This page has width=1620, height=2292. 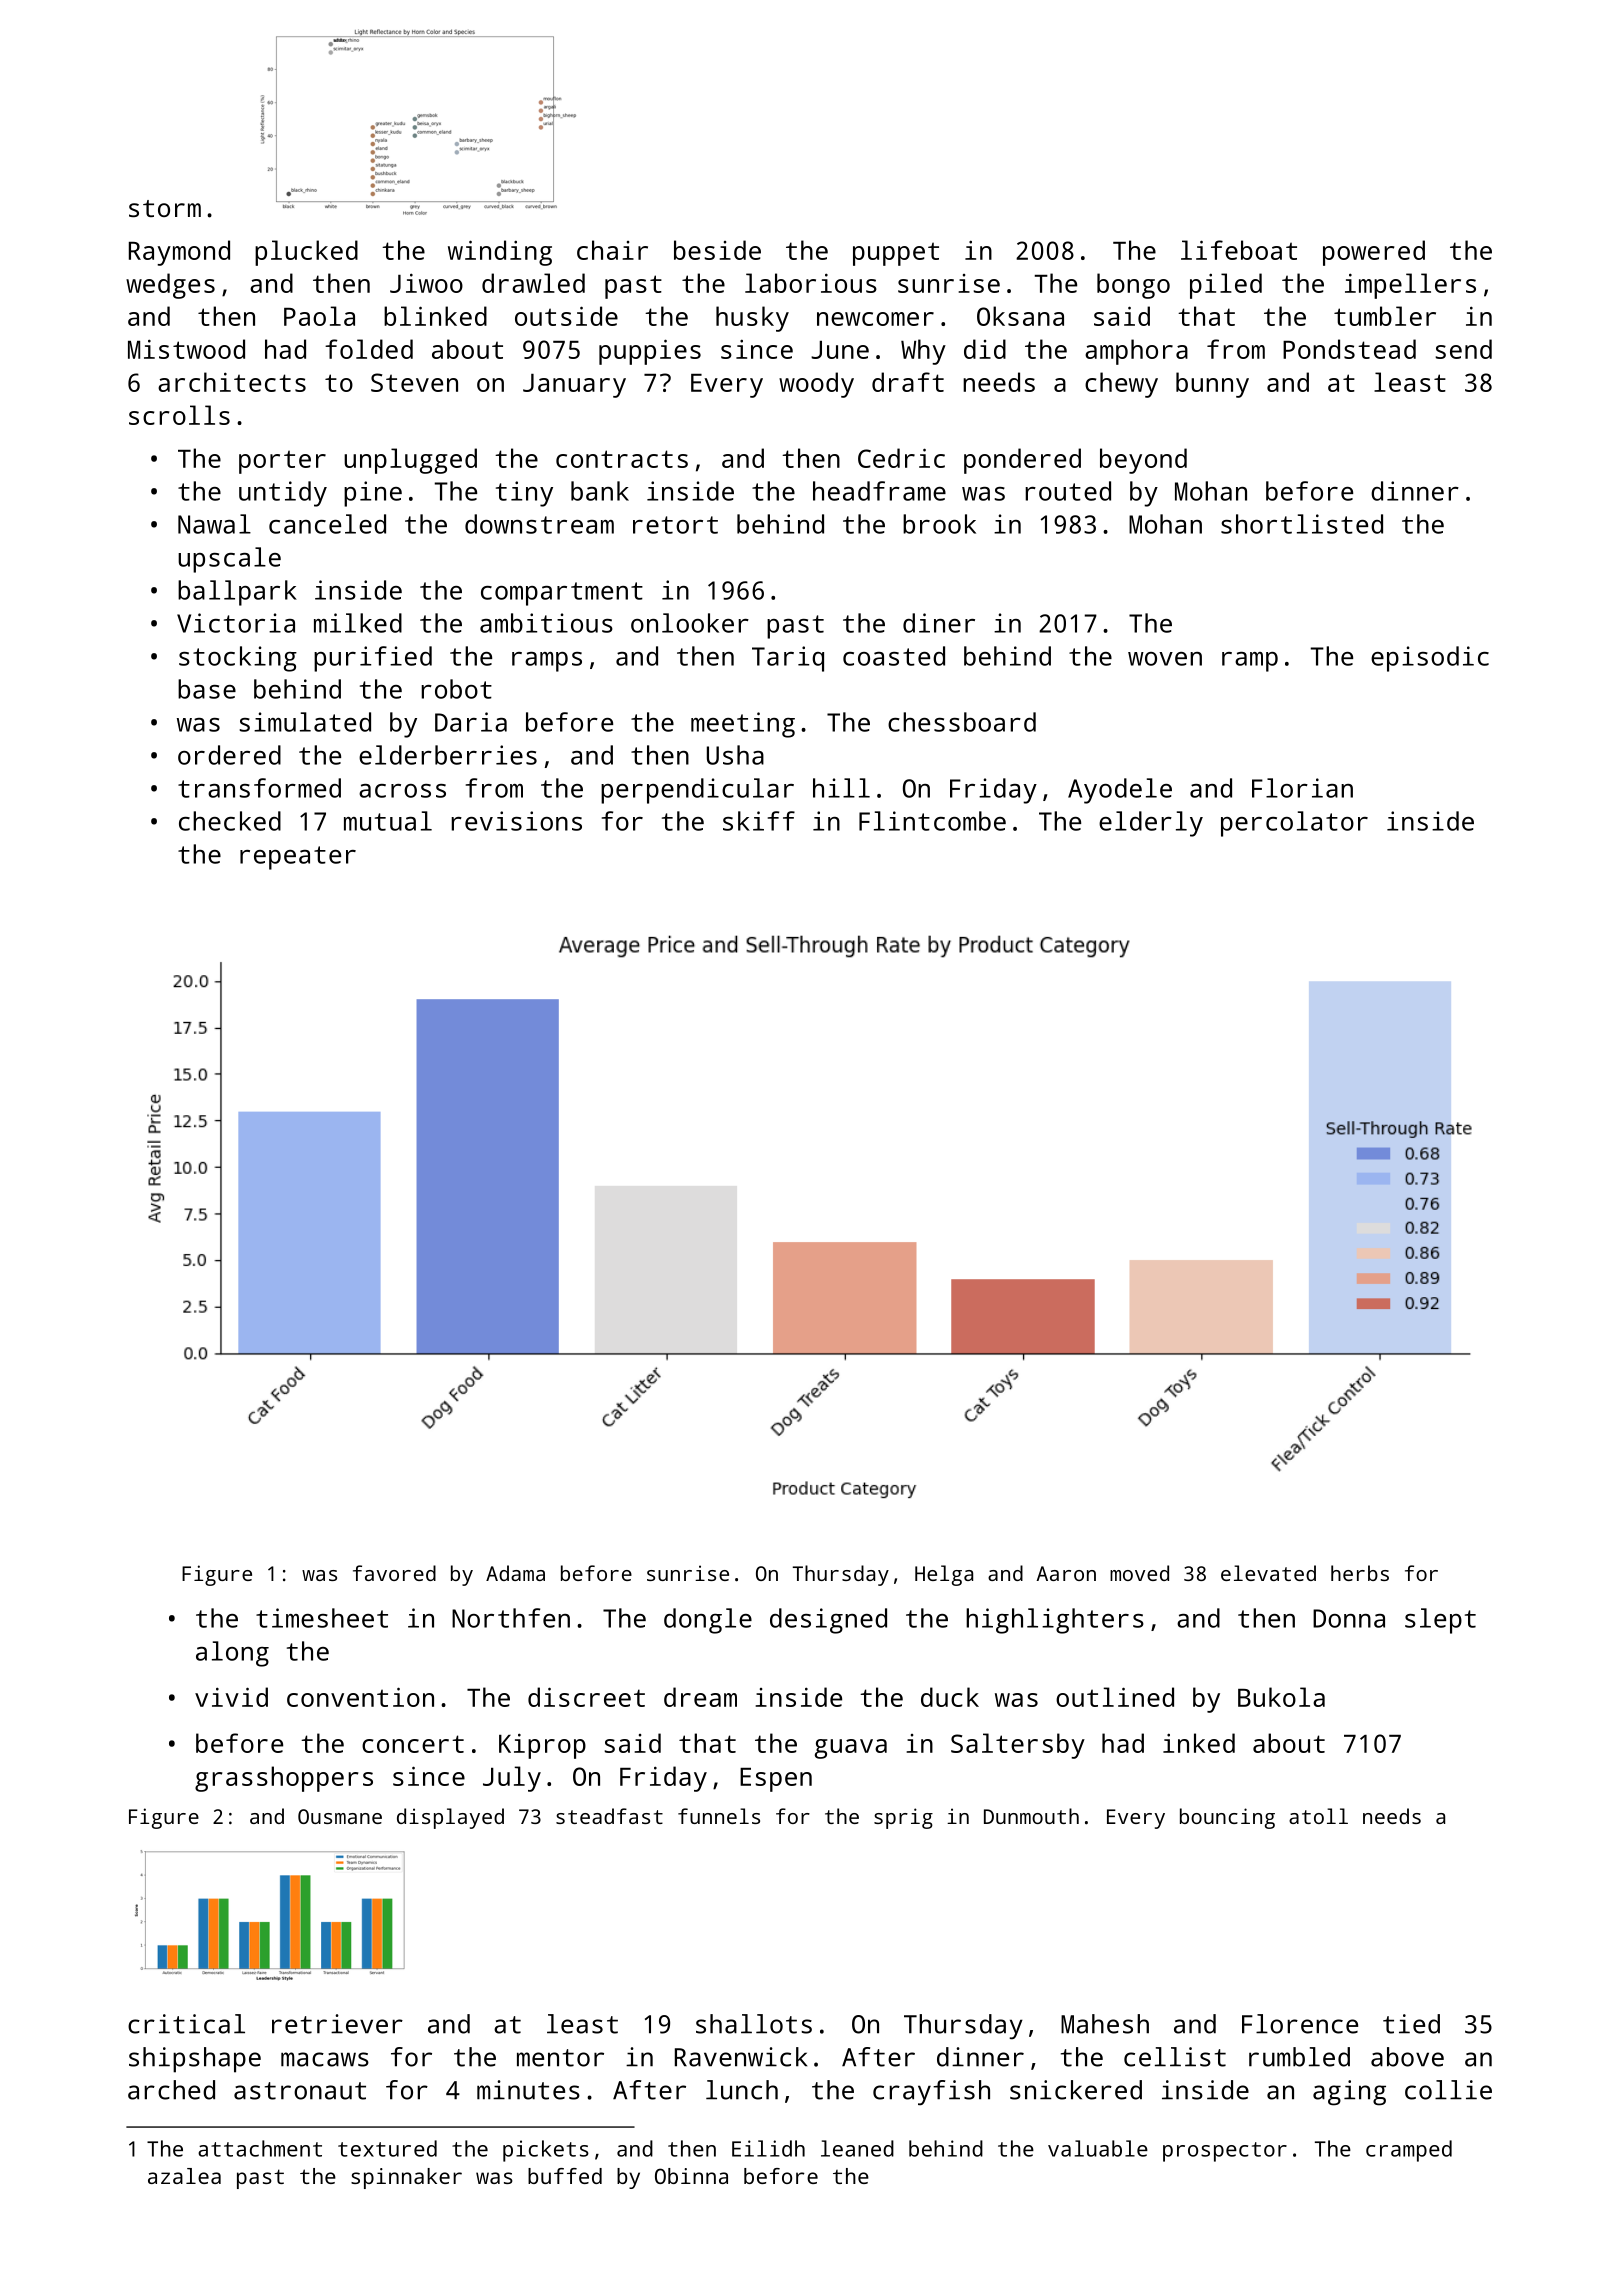 I want to click on skiff, so click(x=759, y=821).
